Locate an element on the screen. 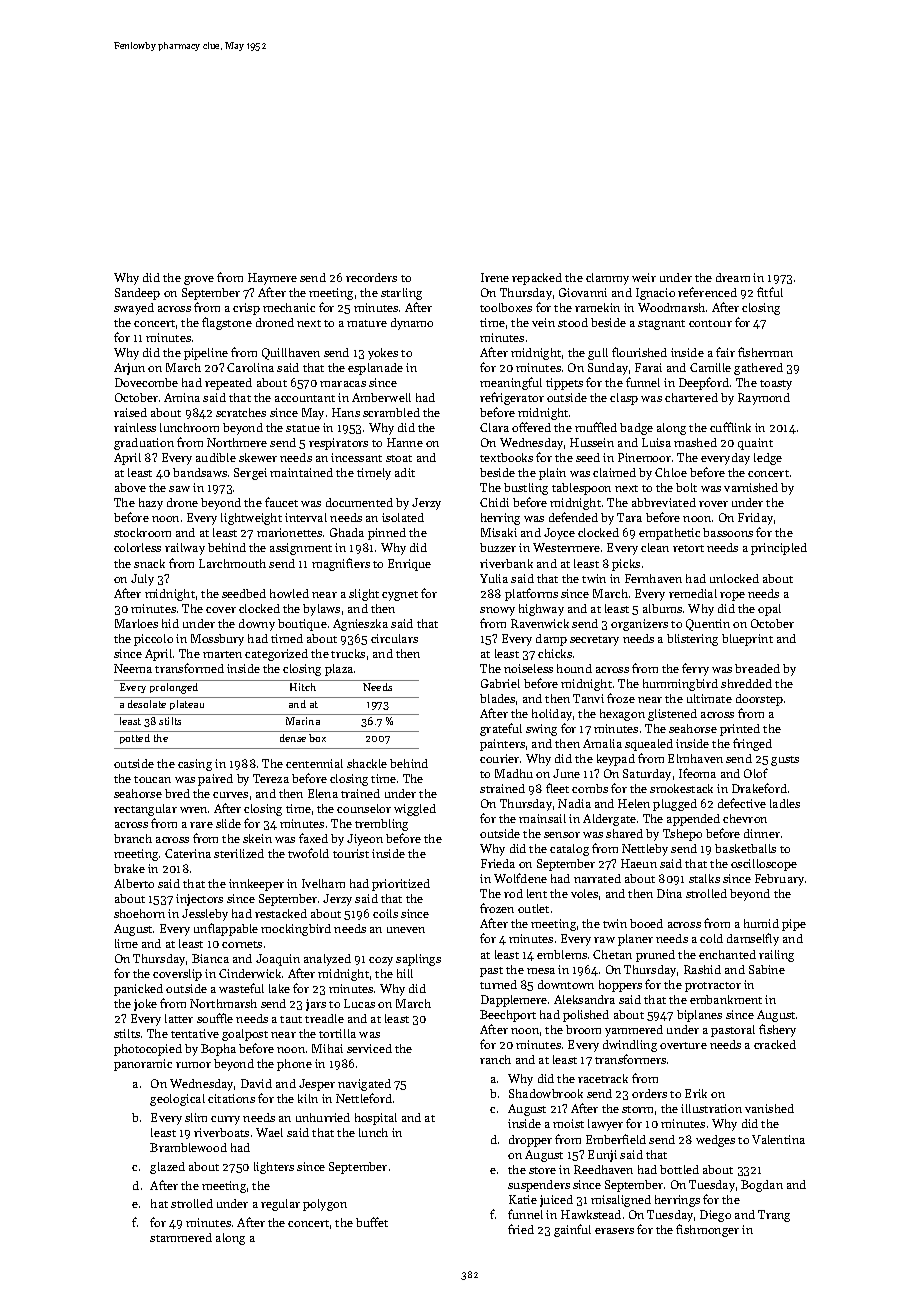 The height and width of the screenshot is (1308, 924). bustling is located at coordinates (526, 489).
